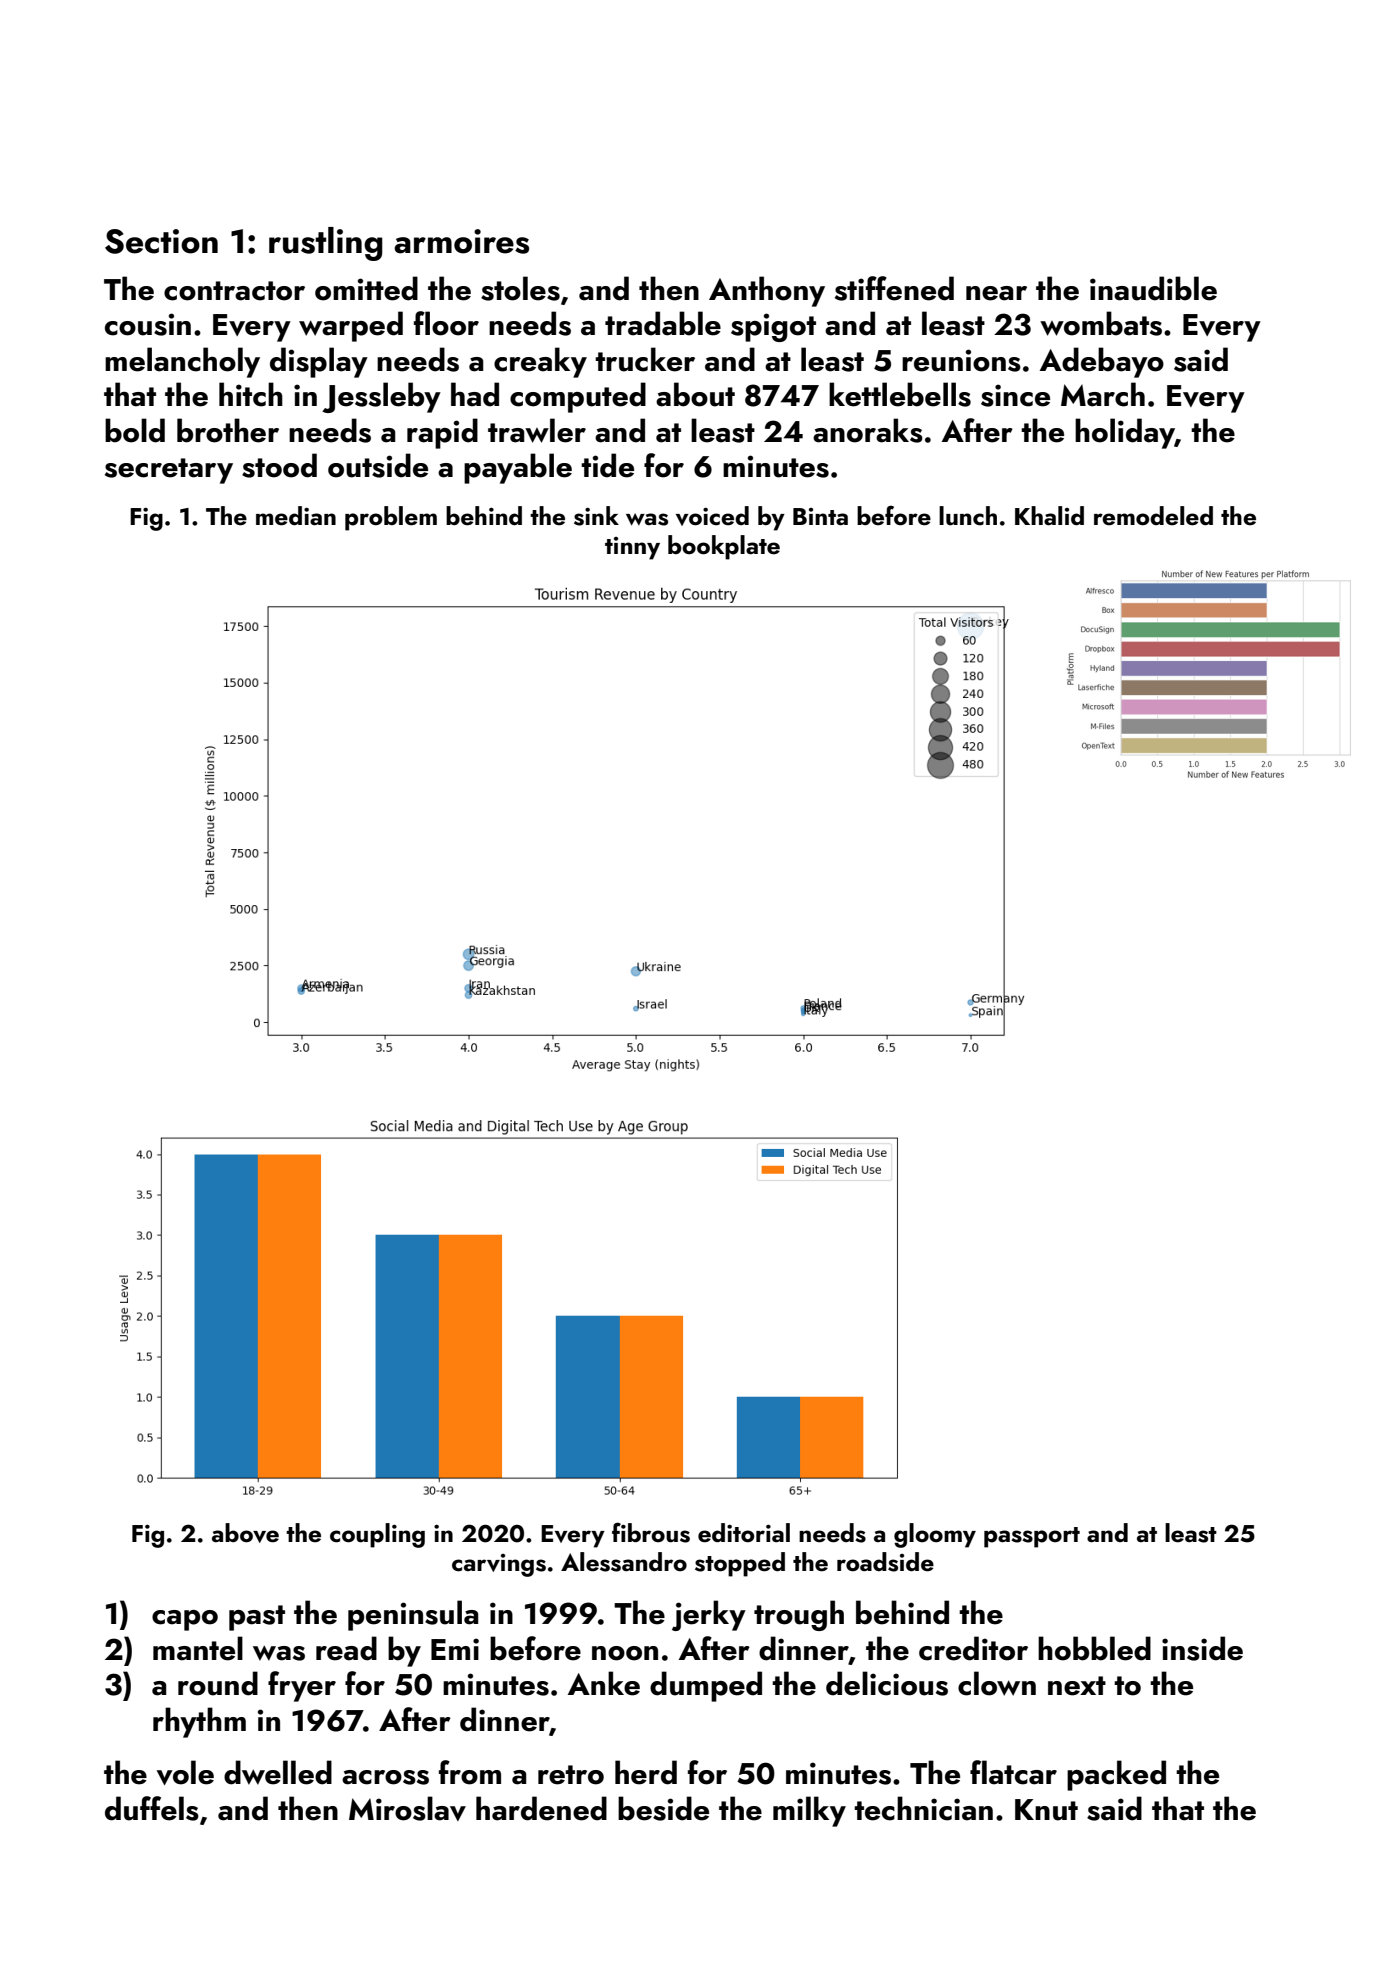  What do you see at coordinates (894, 288) in the image?
I see `stiffened` at bounding box center [894, 288].
